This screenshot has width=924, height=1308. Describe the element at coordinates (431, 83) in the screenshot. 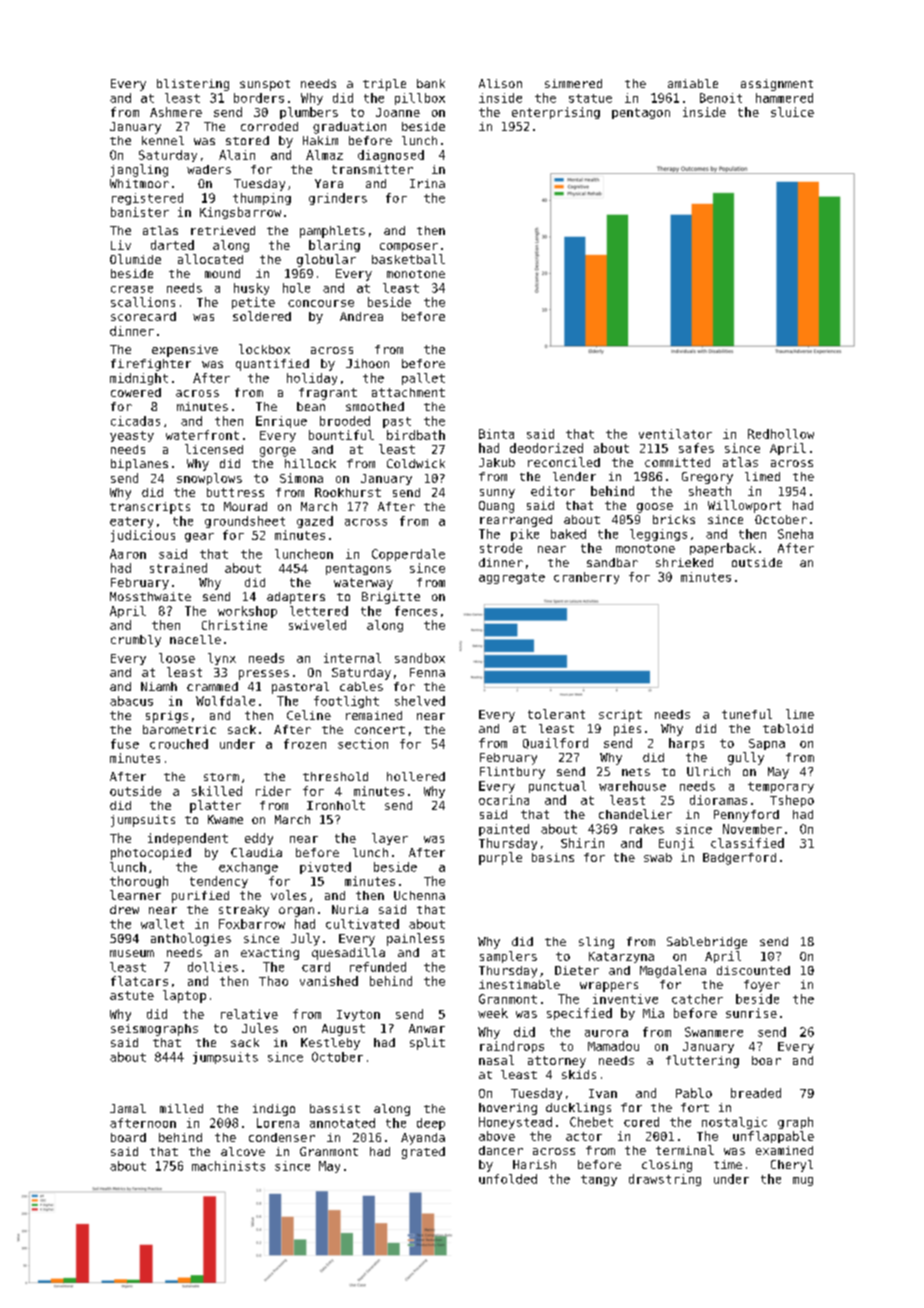

I see `bank` at that location.
